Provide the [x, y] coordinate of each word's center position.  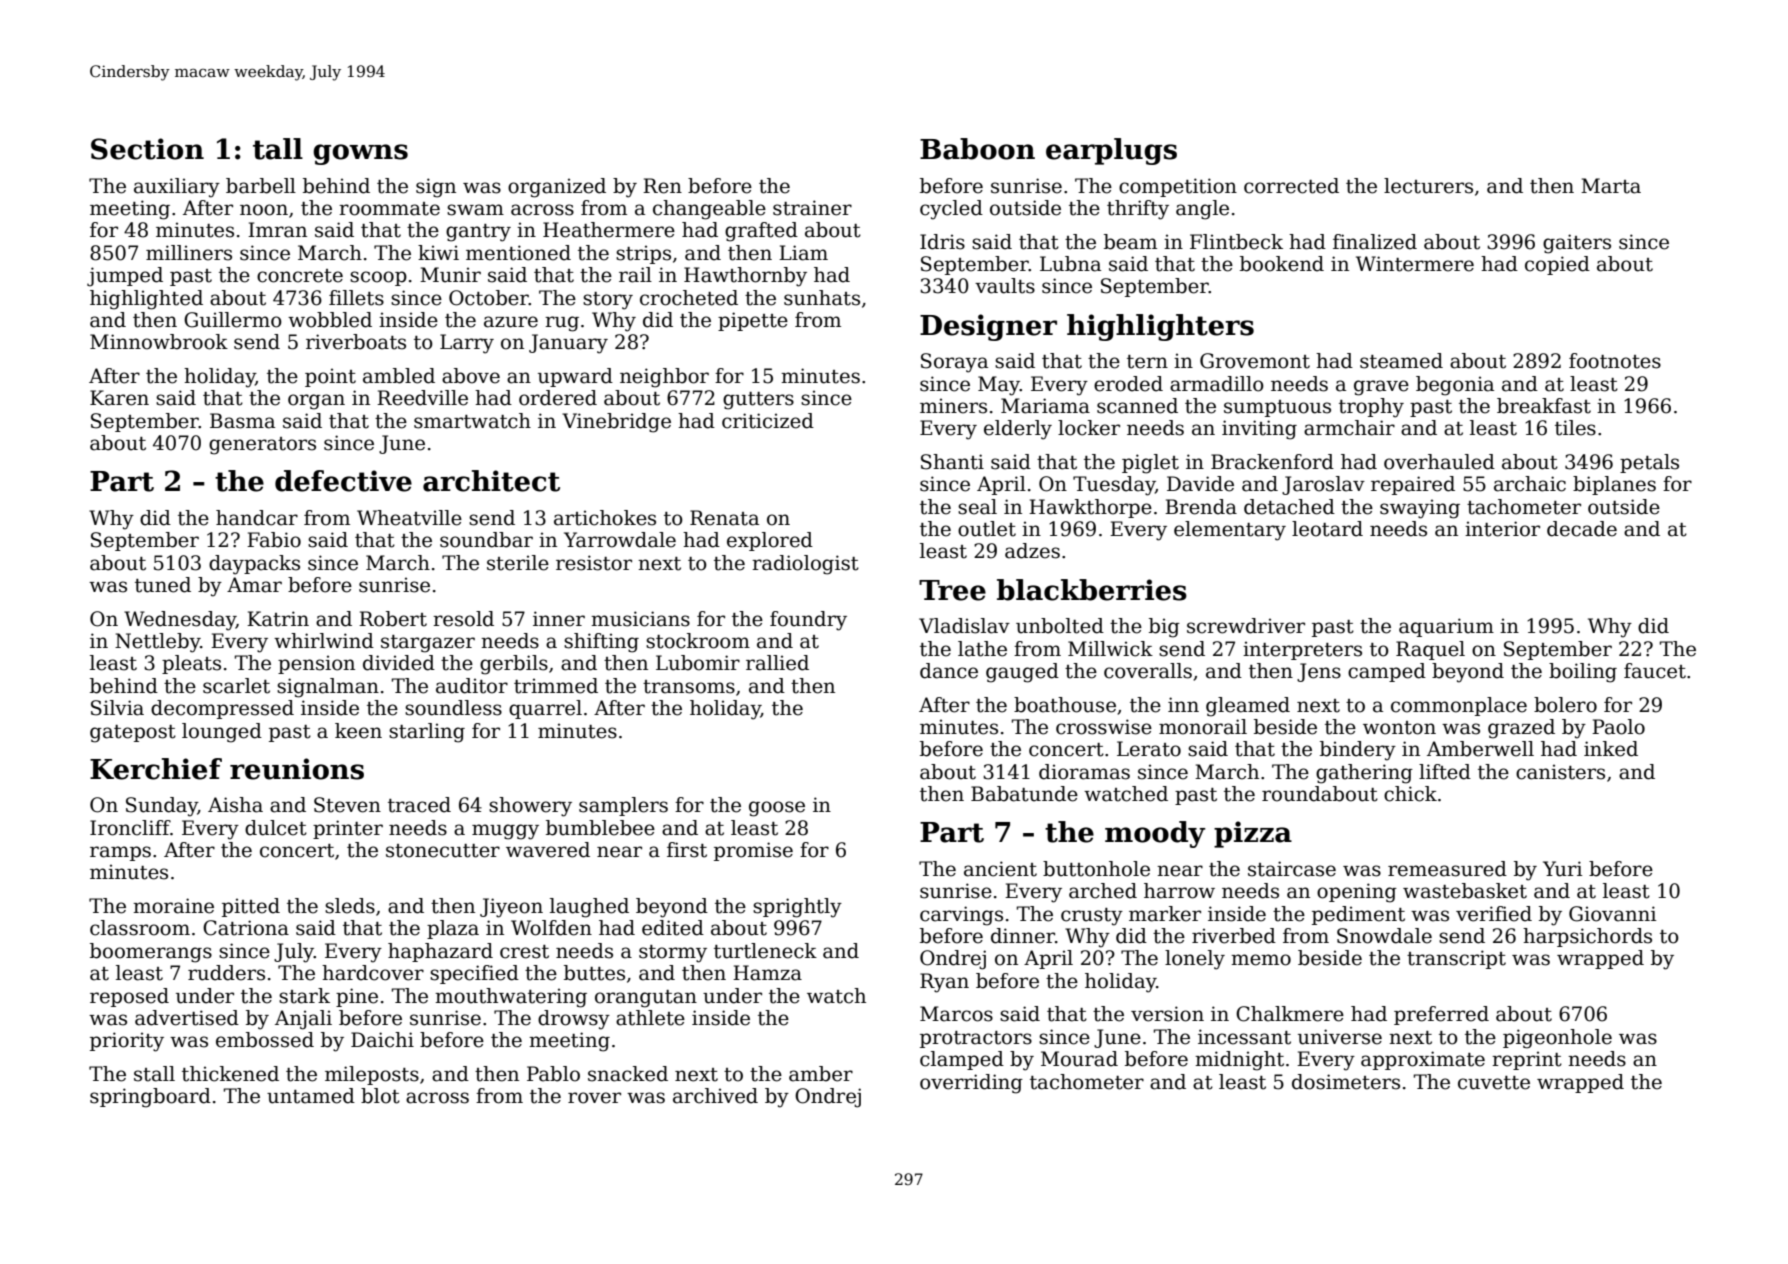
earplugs [1111, 151]
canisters [1560, 772]
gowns [360, 154]
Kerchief [156, 769]
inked [1611, 749]
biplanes [1614, 485]
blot [380, 1096]
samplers [623, 806]
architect [491, 481]
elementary [1230, 531]
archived [715, 1096]
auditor [472, 686]
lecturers [1428, 186]
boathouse [1065, 705]
